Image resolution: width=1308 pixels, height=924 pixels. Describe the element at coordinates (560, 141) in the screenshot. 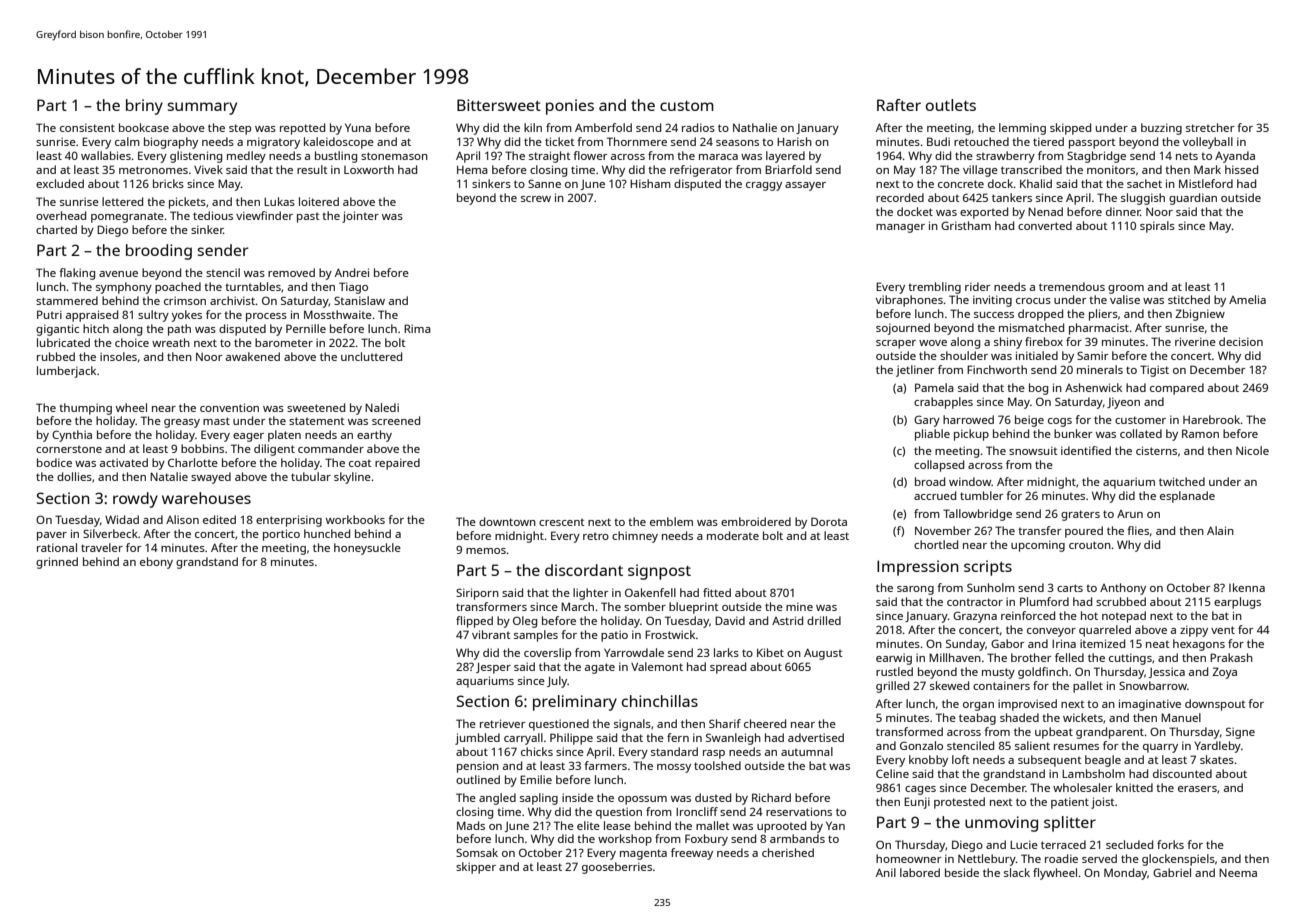

I see `ticket` at that location.
